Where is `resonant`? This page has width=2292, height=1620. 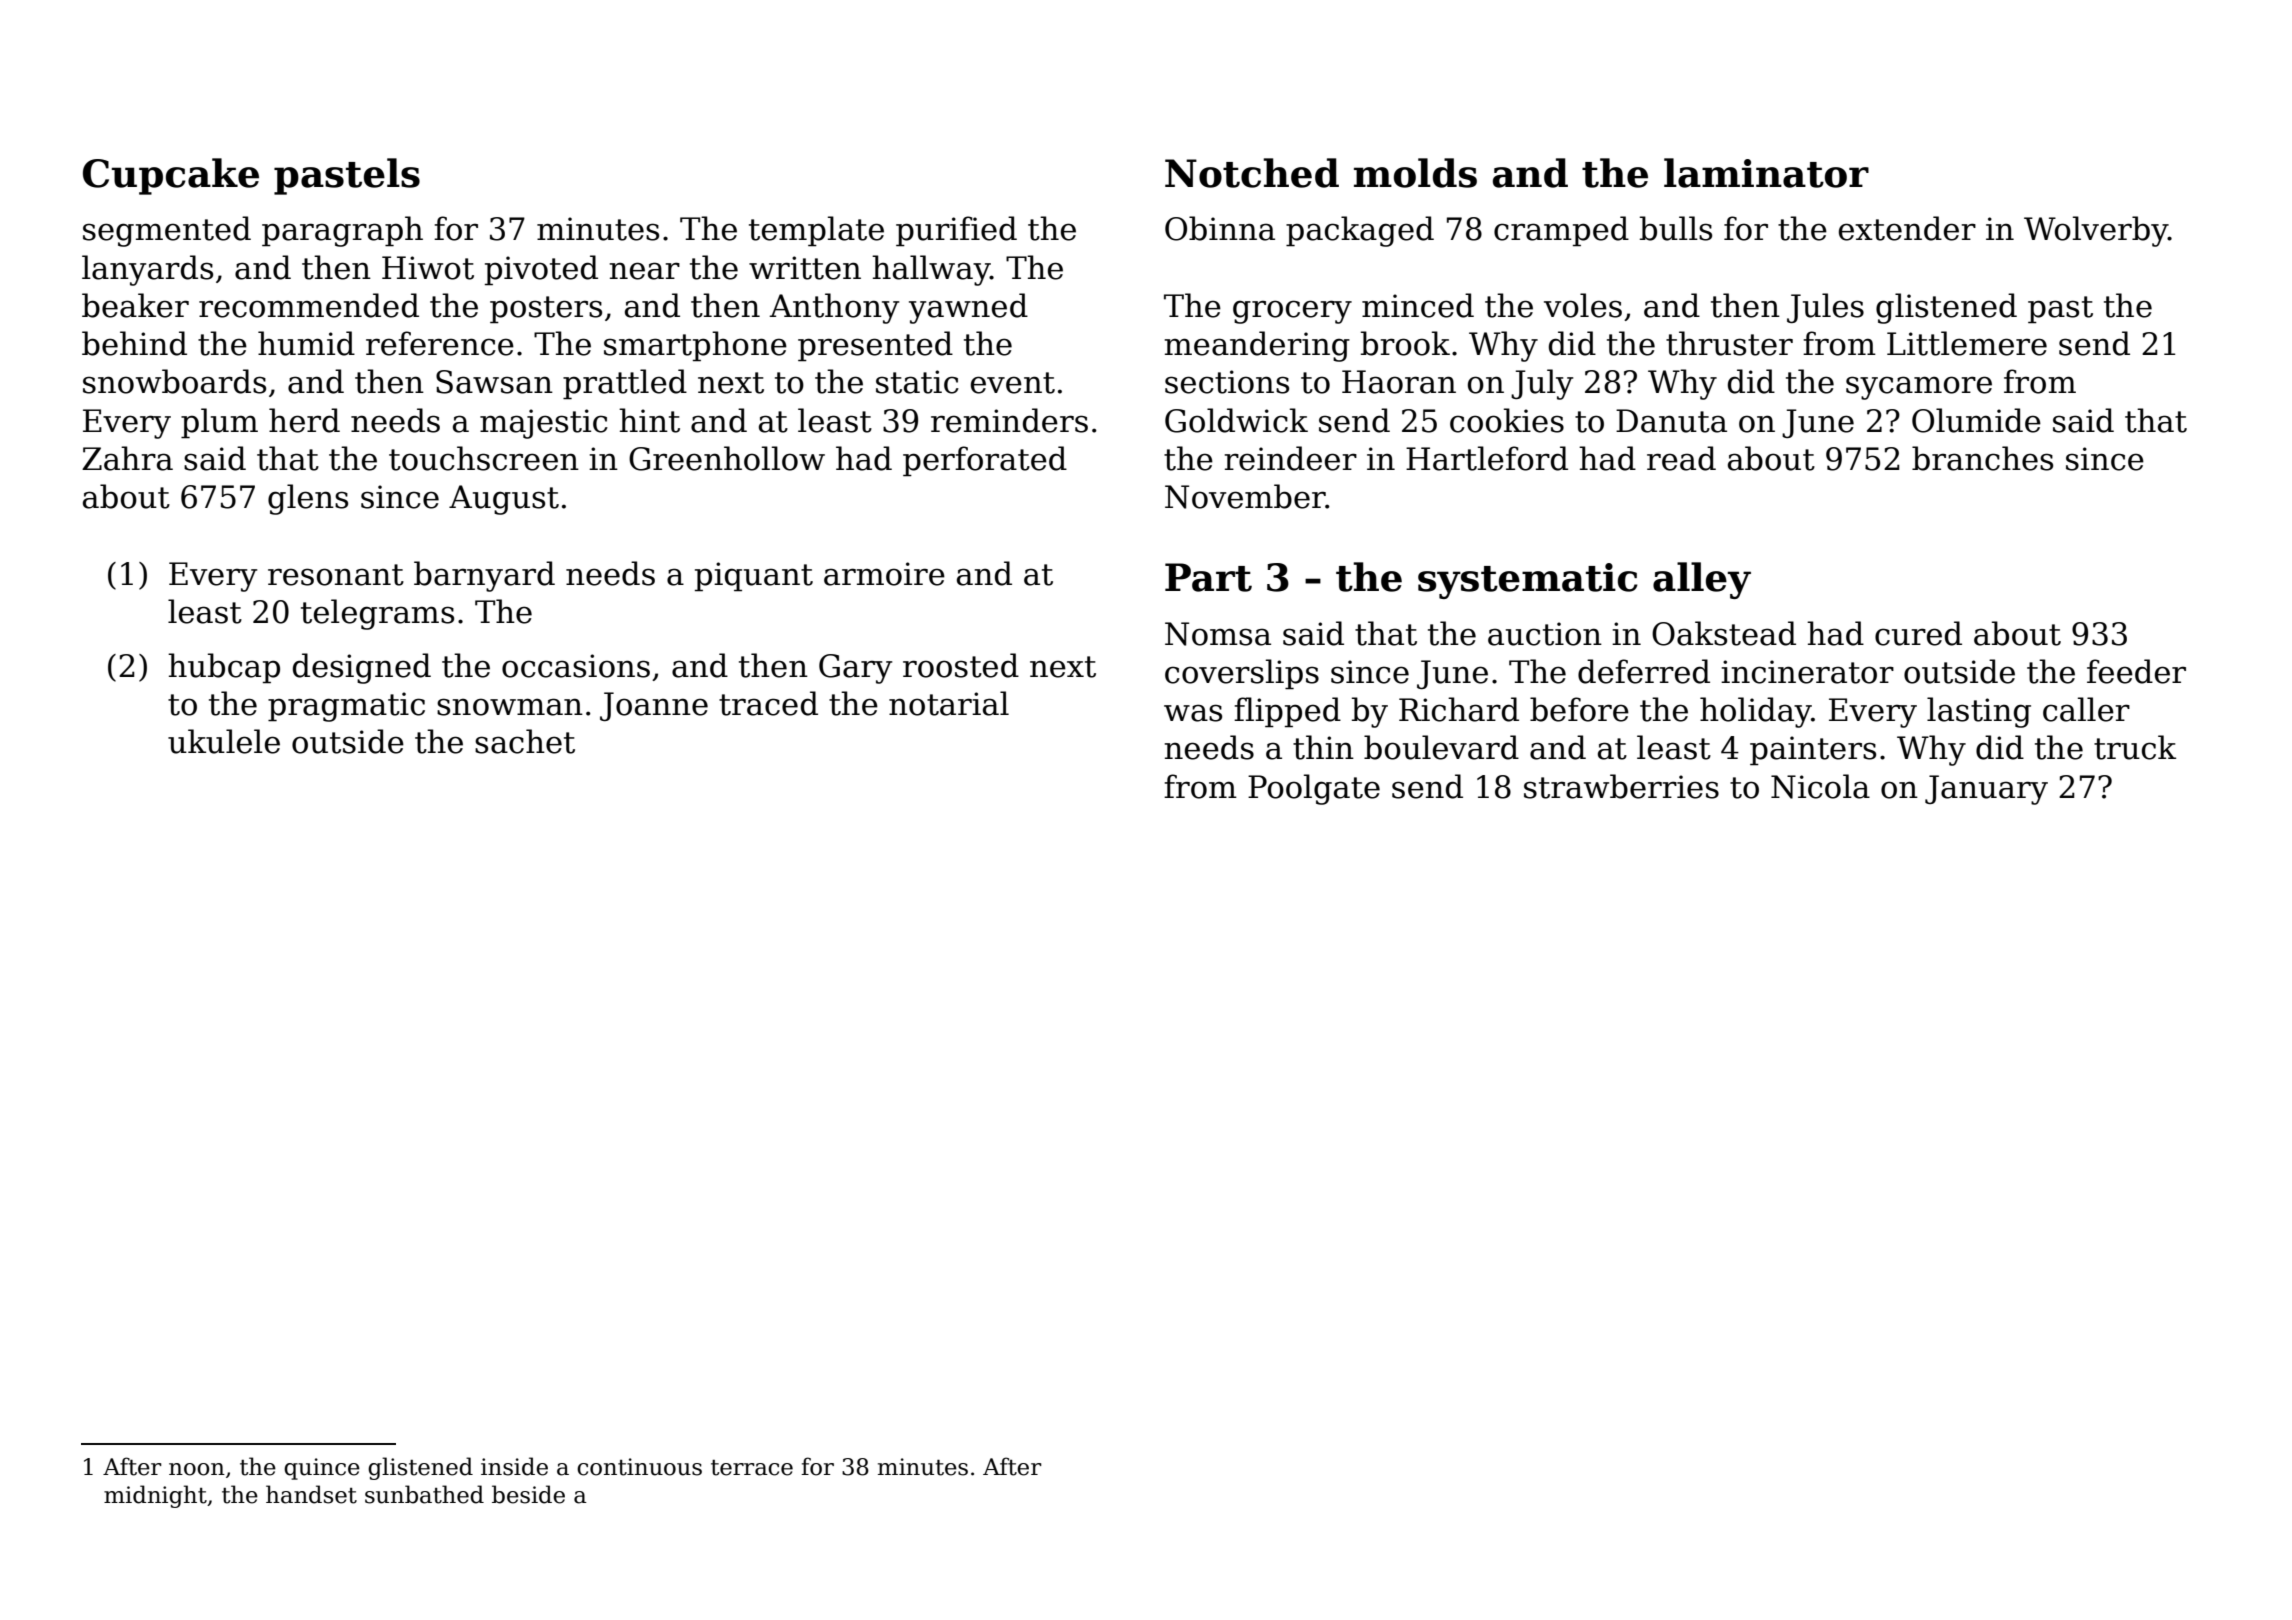
resonant is located at coordinates (336, 575).
